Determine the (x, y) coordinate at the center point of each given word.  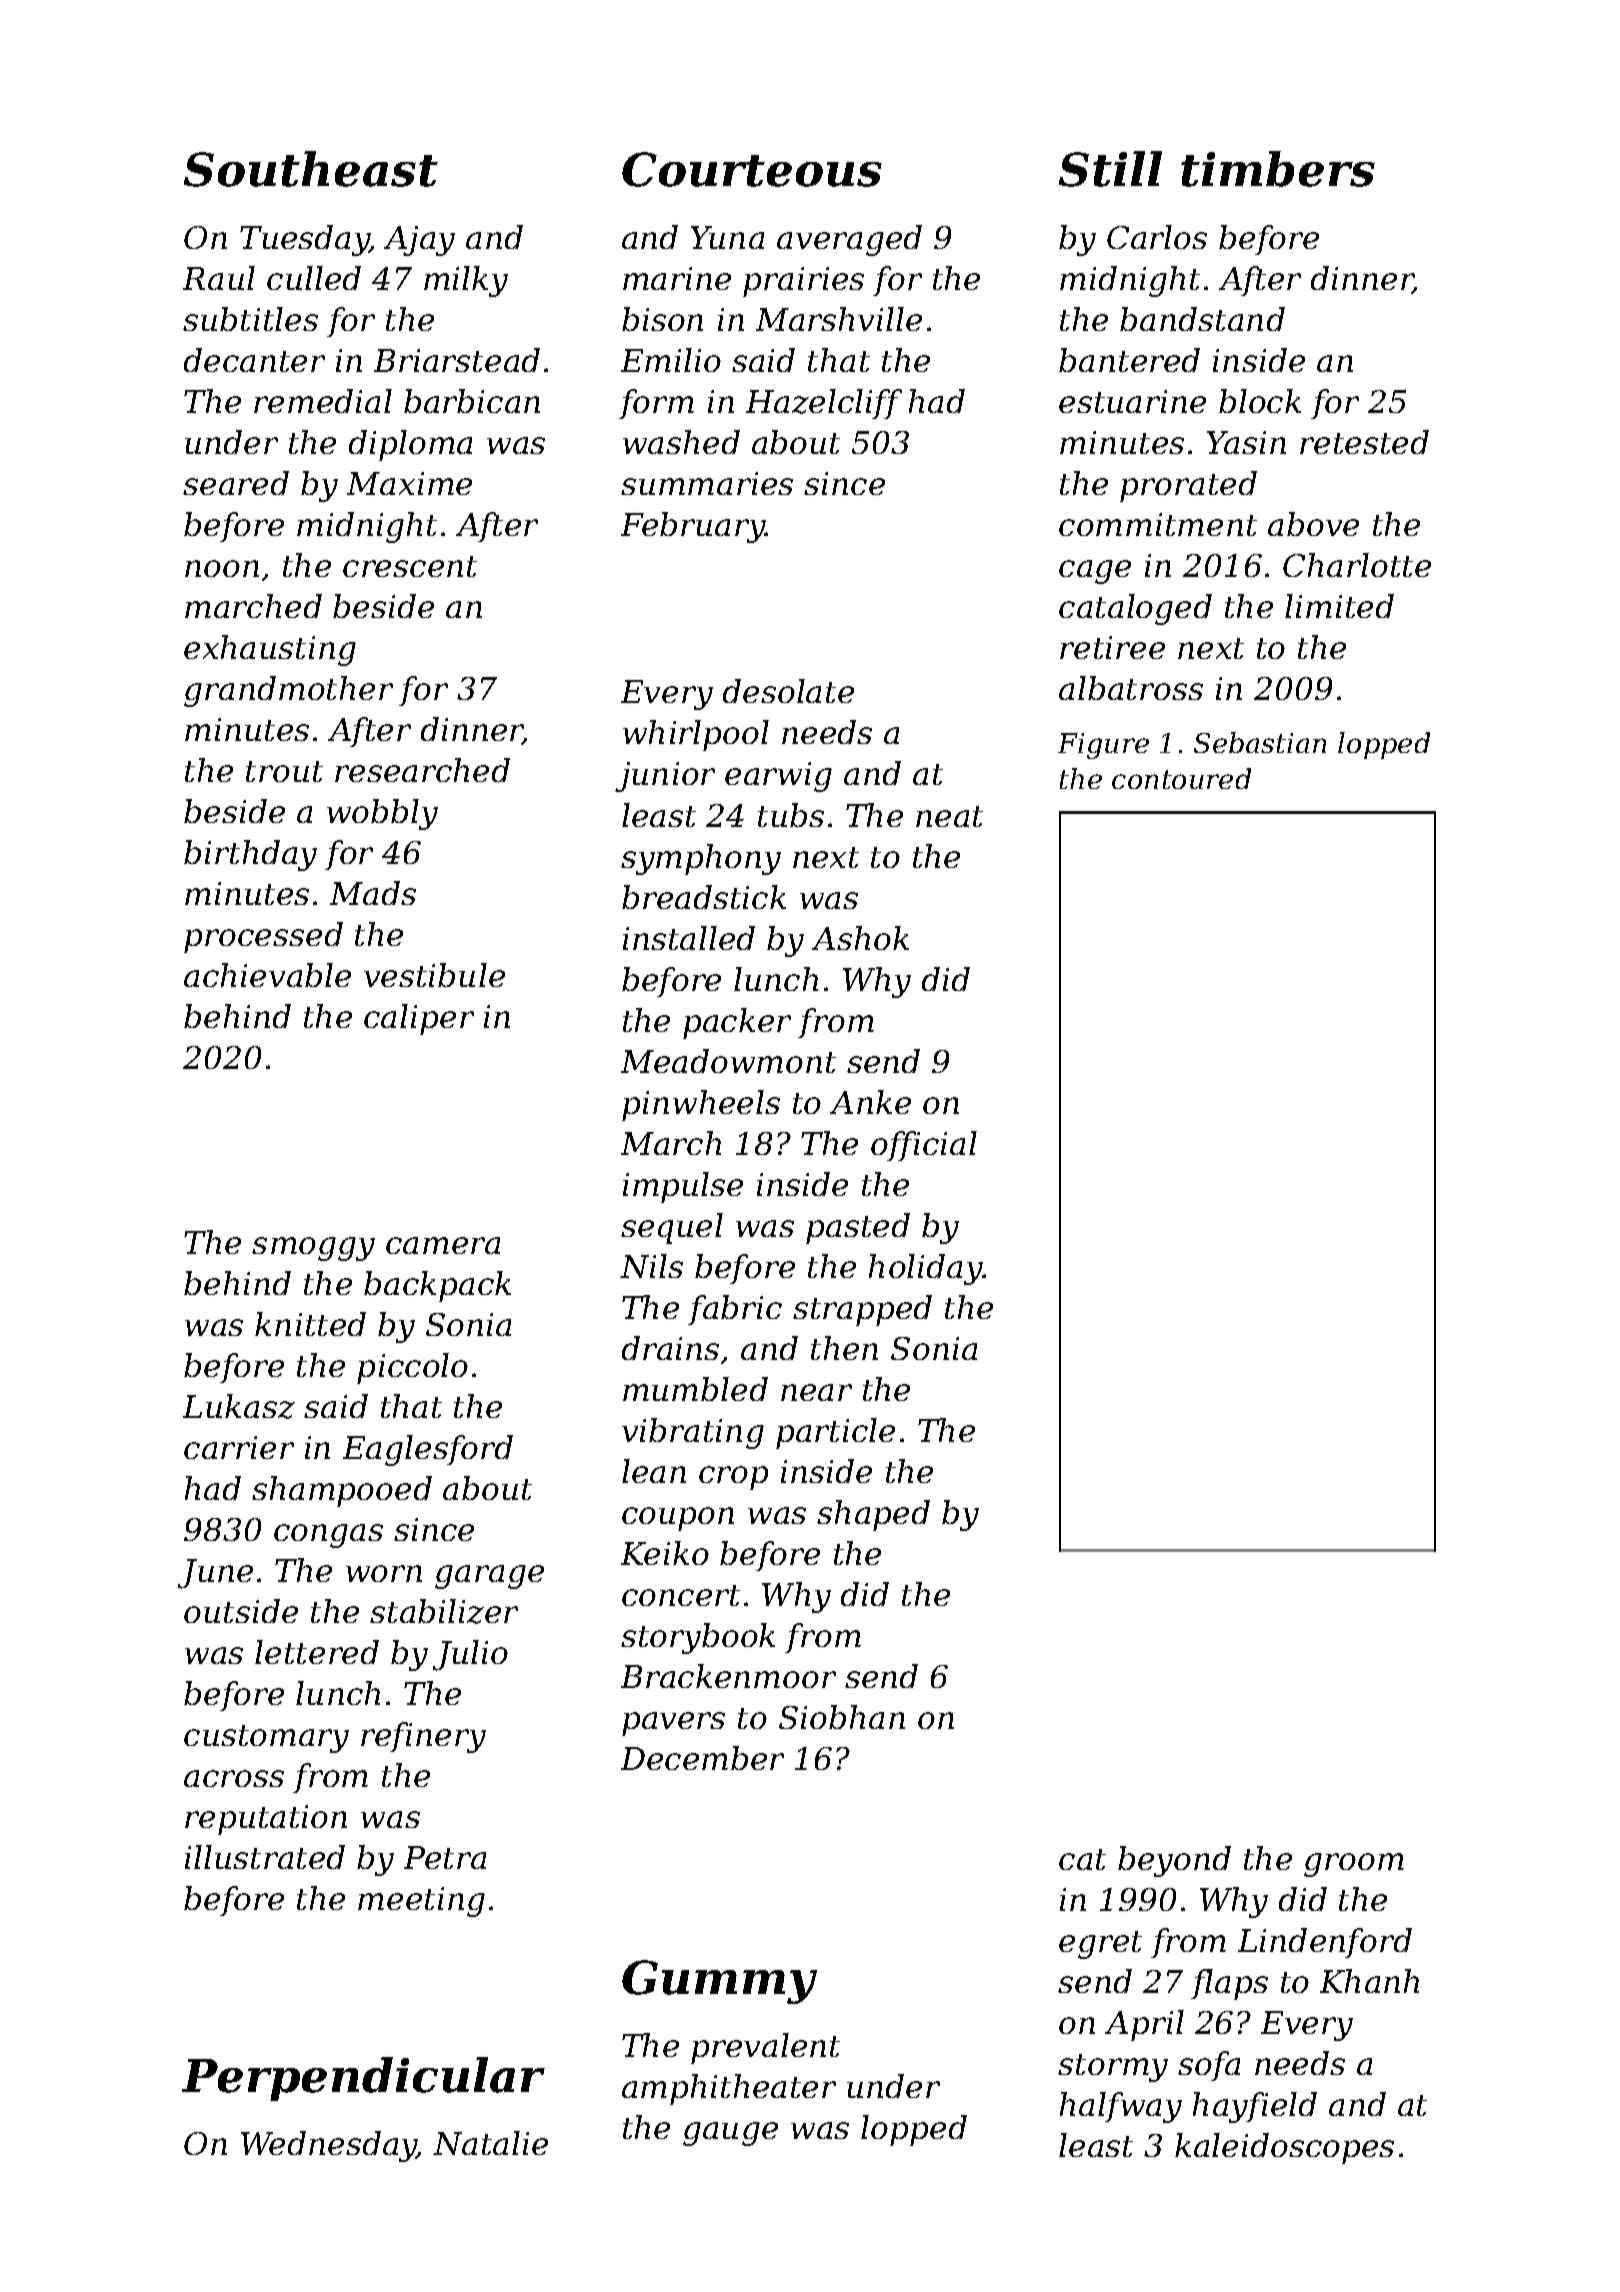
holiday (926, 1269)
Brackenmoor (728, 1676)
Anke (870, 1102)
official (924, 1146)
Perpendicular (363, 2079)
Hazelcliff (824, 404)
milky (466, 281)
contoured (1181, 778)
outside (241, 1611)
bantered (1129, 360)
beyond (1174, 1861)
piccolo (412, 1368)
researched (422, 770)
